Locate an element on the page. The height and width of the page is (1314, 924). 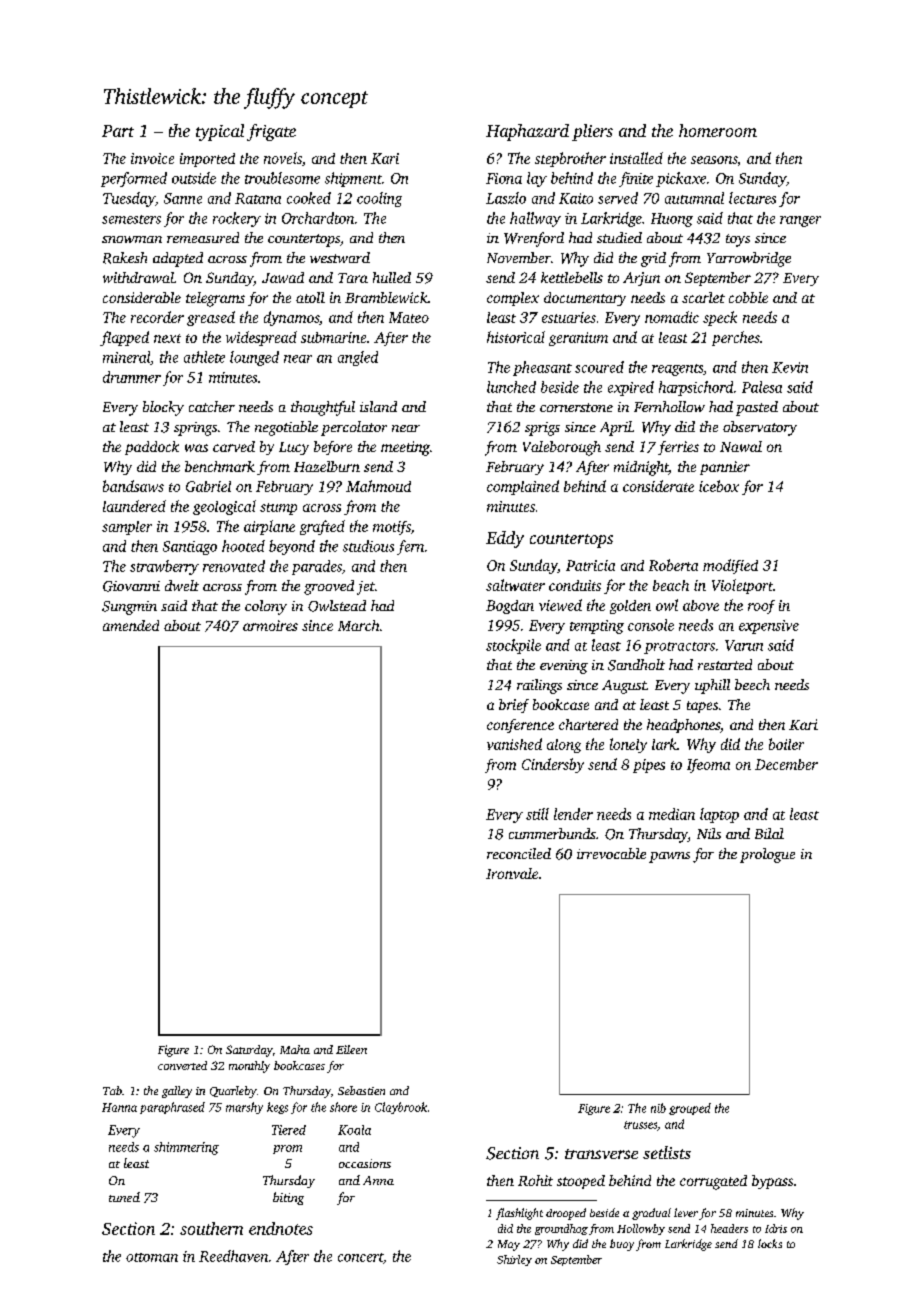
buoy is located at coordinates (622, 1245).
